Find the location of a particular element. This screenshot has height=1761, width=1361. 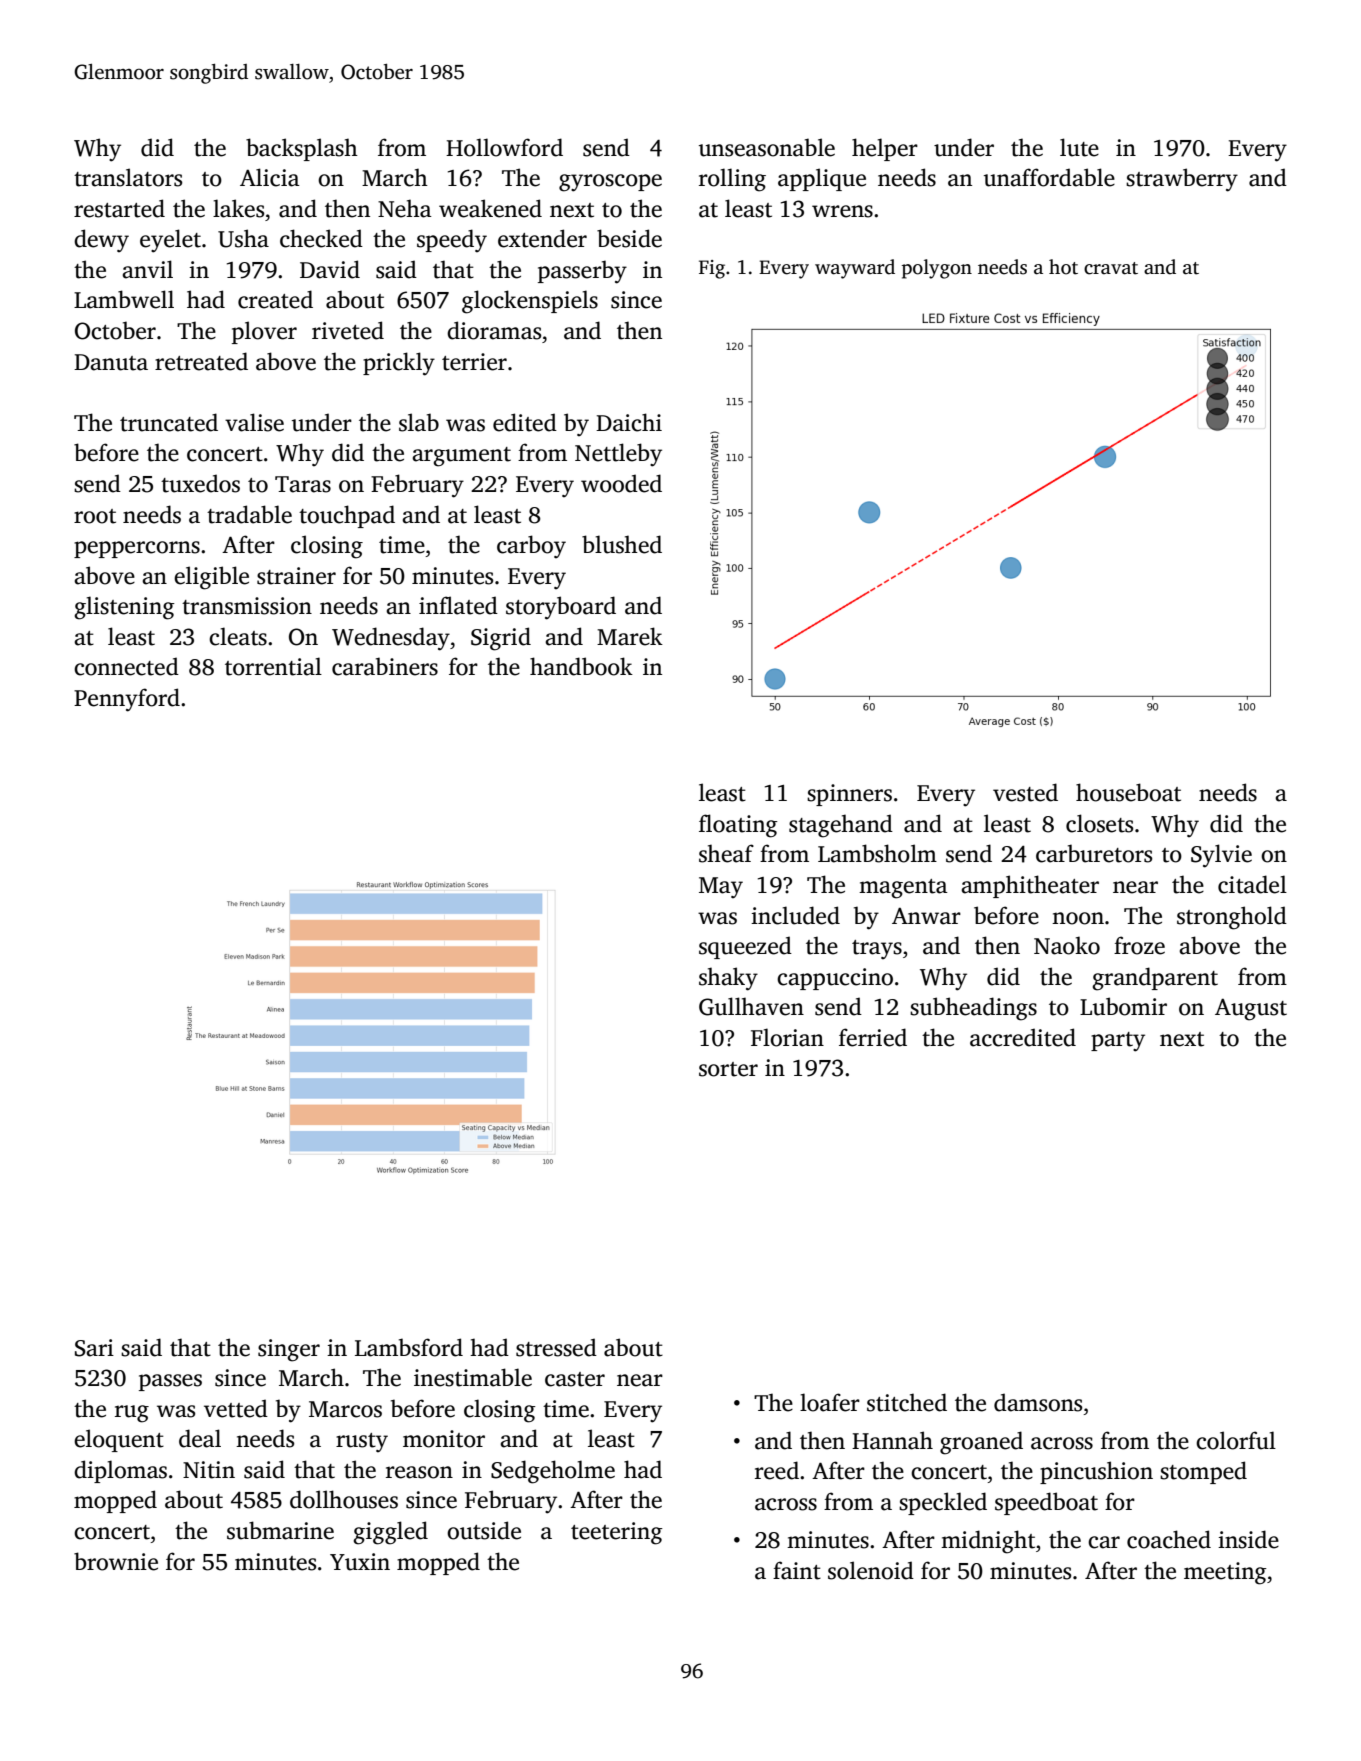

party is located at coordinates (1118, 1042).
